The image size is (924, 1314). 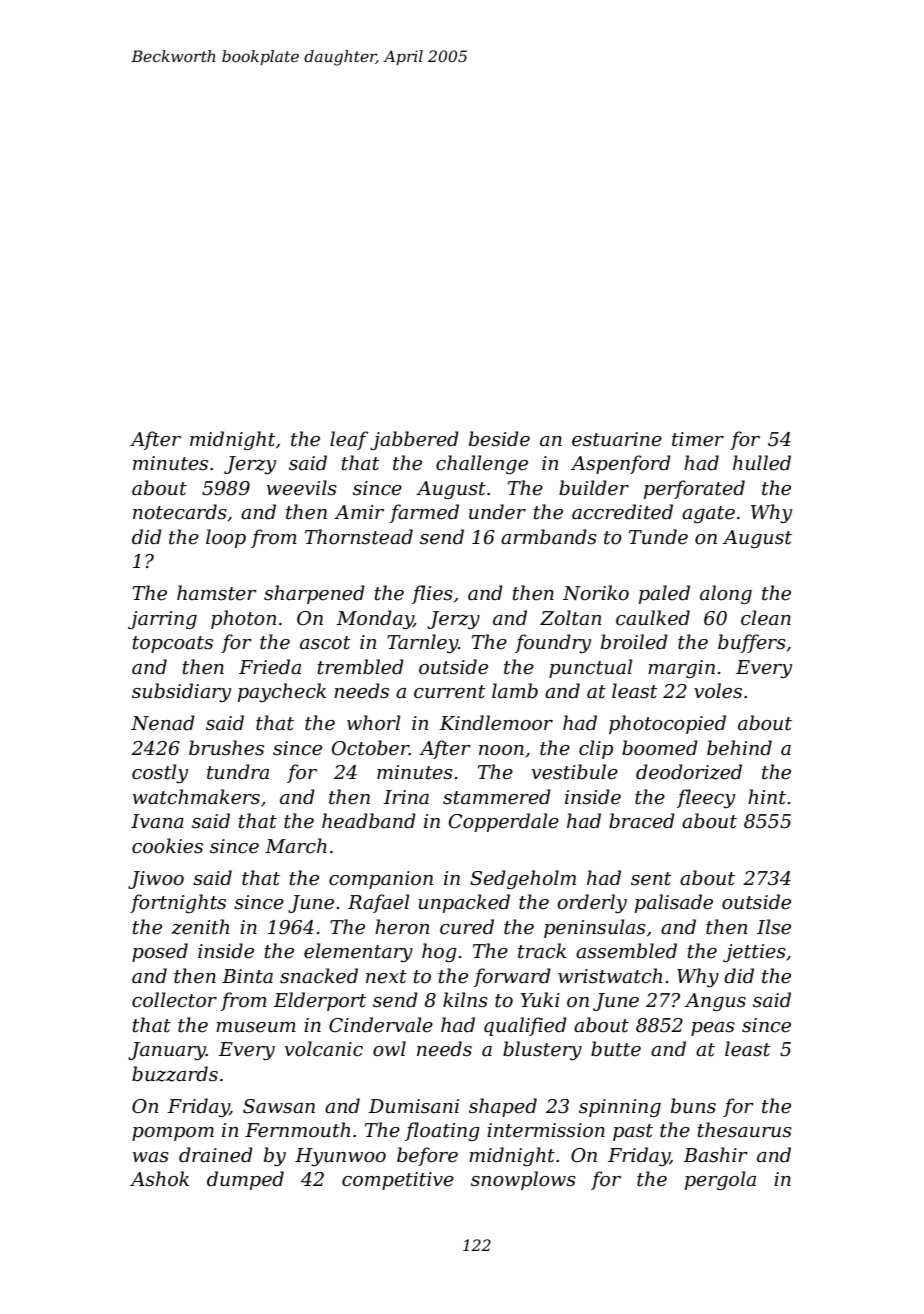 What do you see at coordinates (432, 594) in the screenshot?
I see `flies` at bounding box center [432, 594].
